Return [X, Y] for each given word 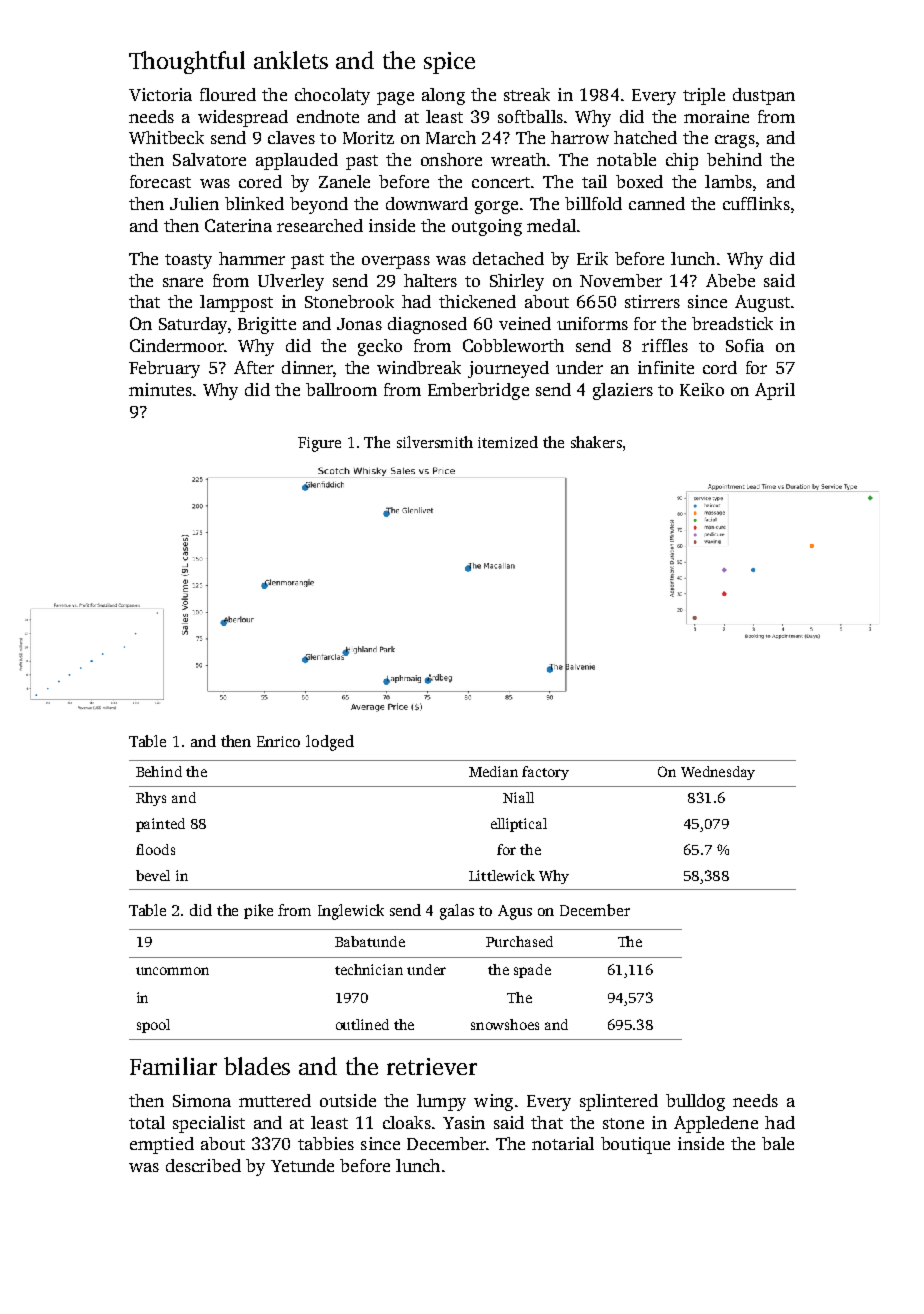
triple [704, 96]
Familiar [173, 1066]
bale [778, 1143]
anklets [291, 60]
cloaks [407, 1122]
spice [449, 63]
